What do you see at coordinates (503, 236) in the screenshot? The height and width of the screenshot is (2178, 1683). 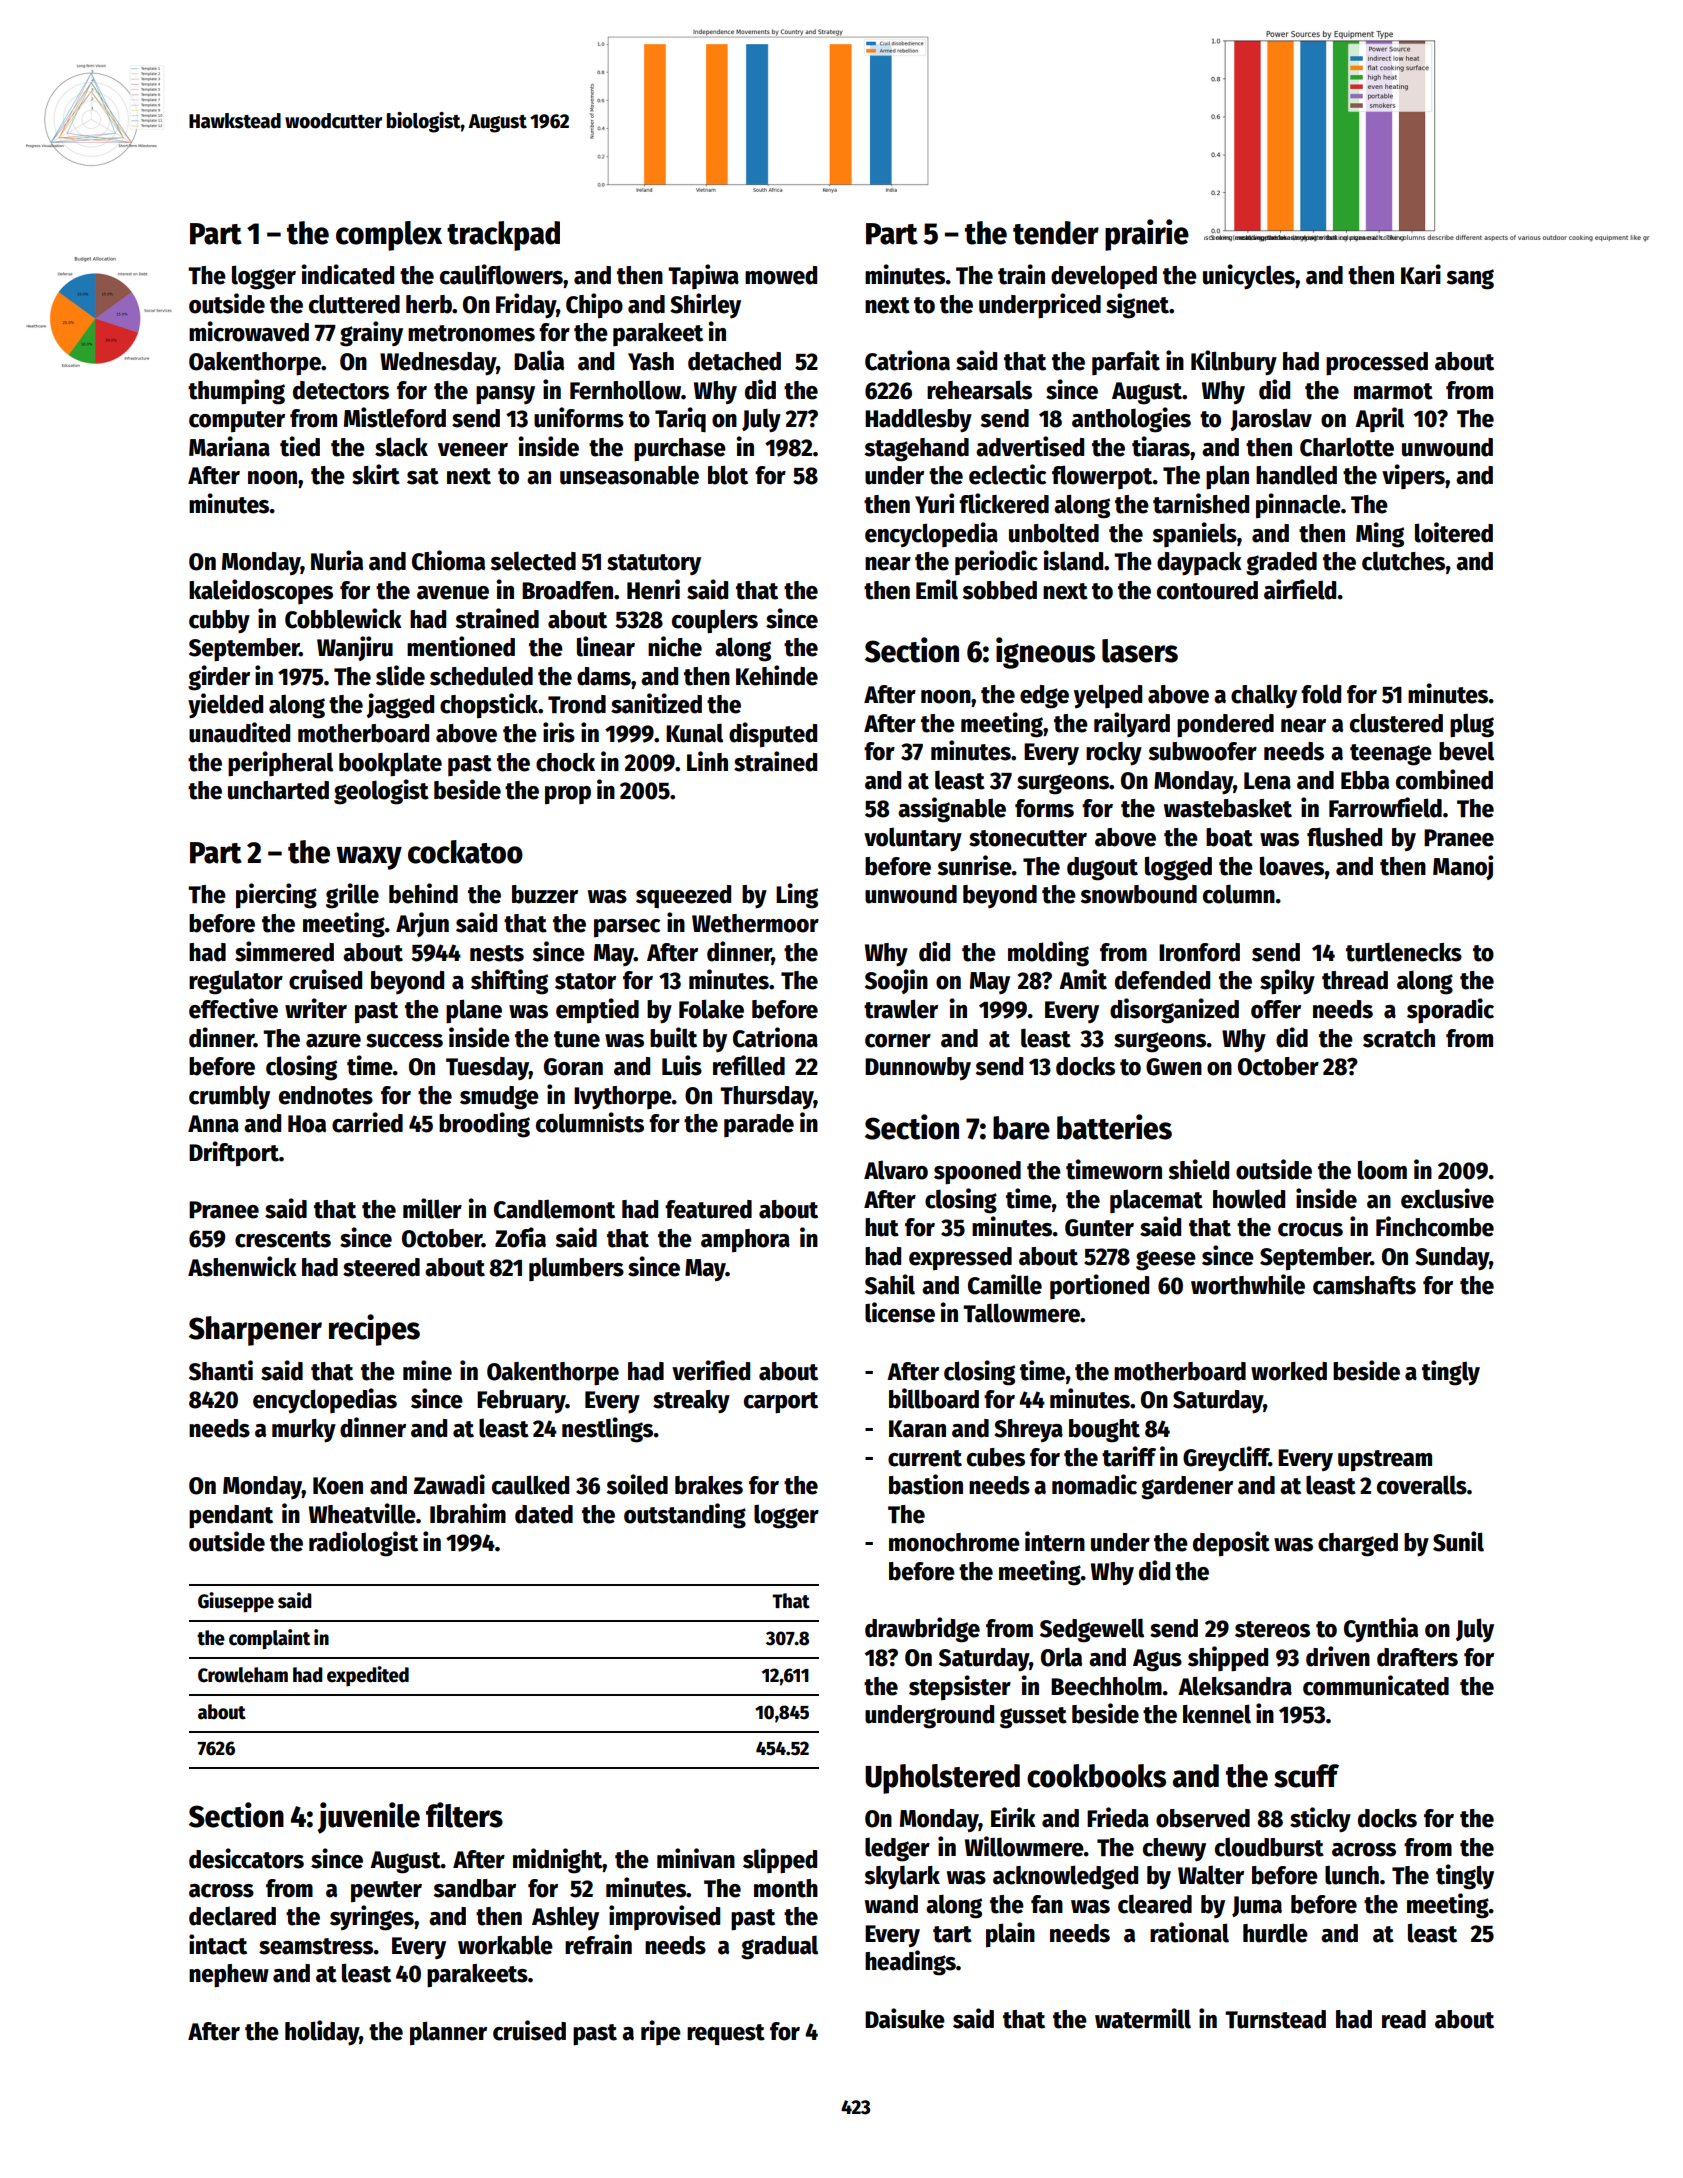 I see `trackpad` at bounding box center [503, 236].
